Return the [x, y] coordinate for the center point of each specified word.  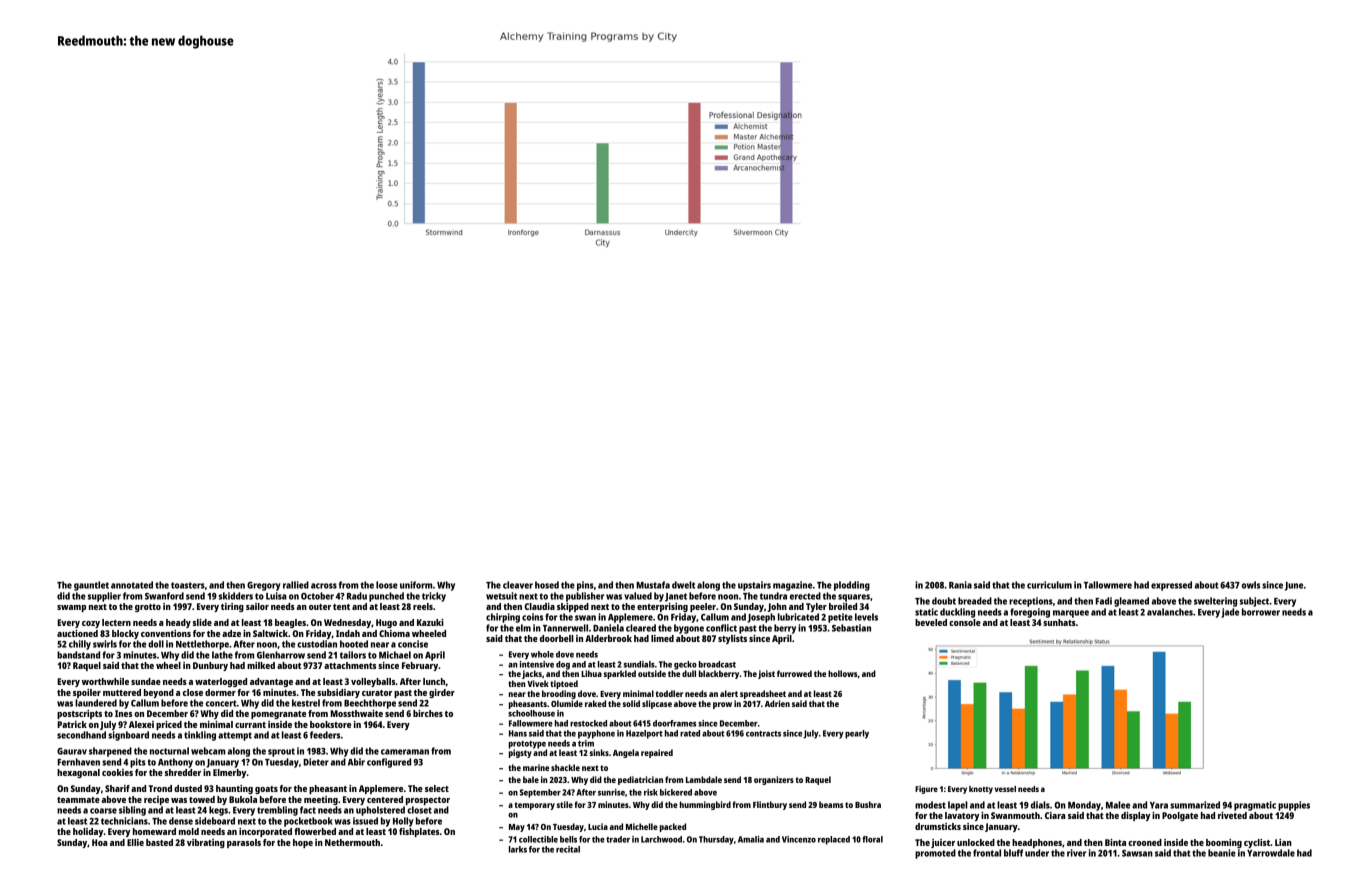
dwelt [683, 585]
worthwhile [105, 681]
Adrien [777, 703]
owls [1251, 585]
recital [568, 849]
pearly [857, 734]
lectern [116, 622]
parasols [244, 843]
